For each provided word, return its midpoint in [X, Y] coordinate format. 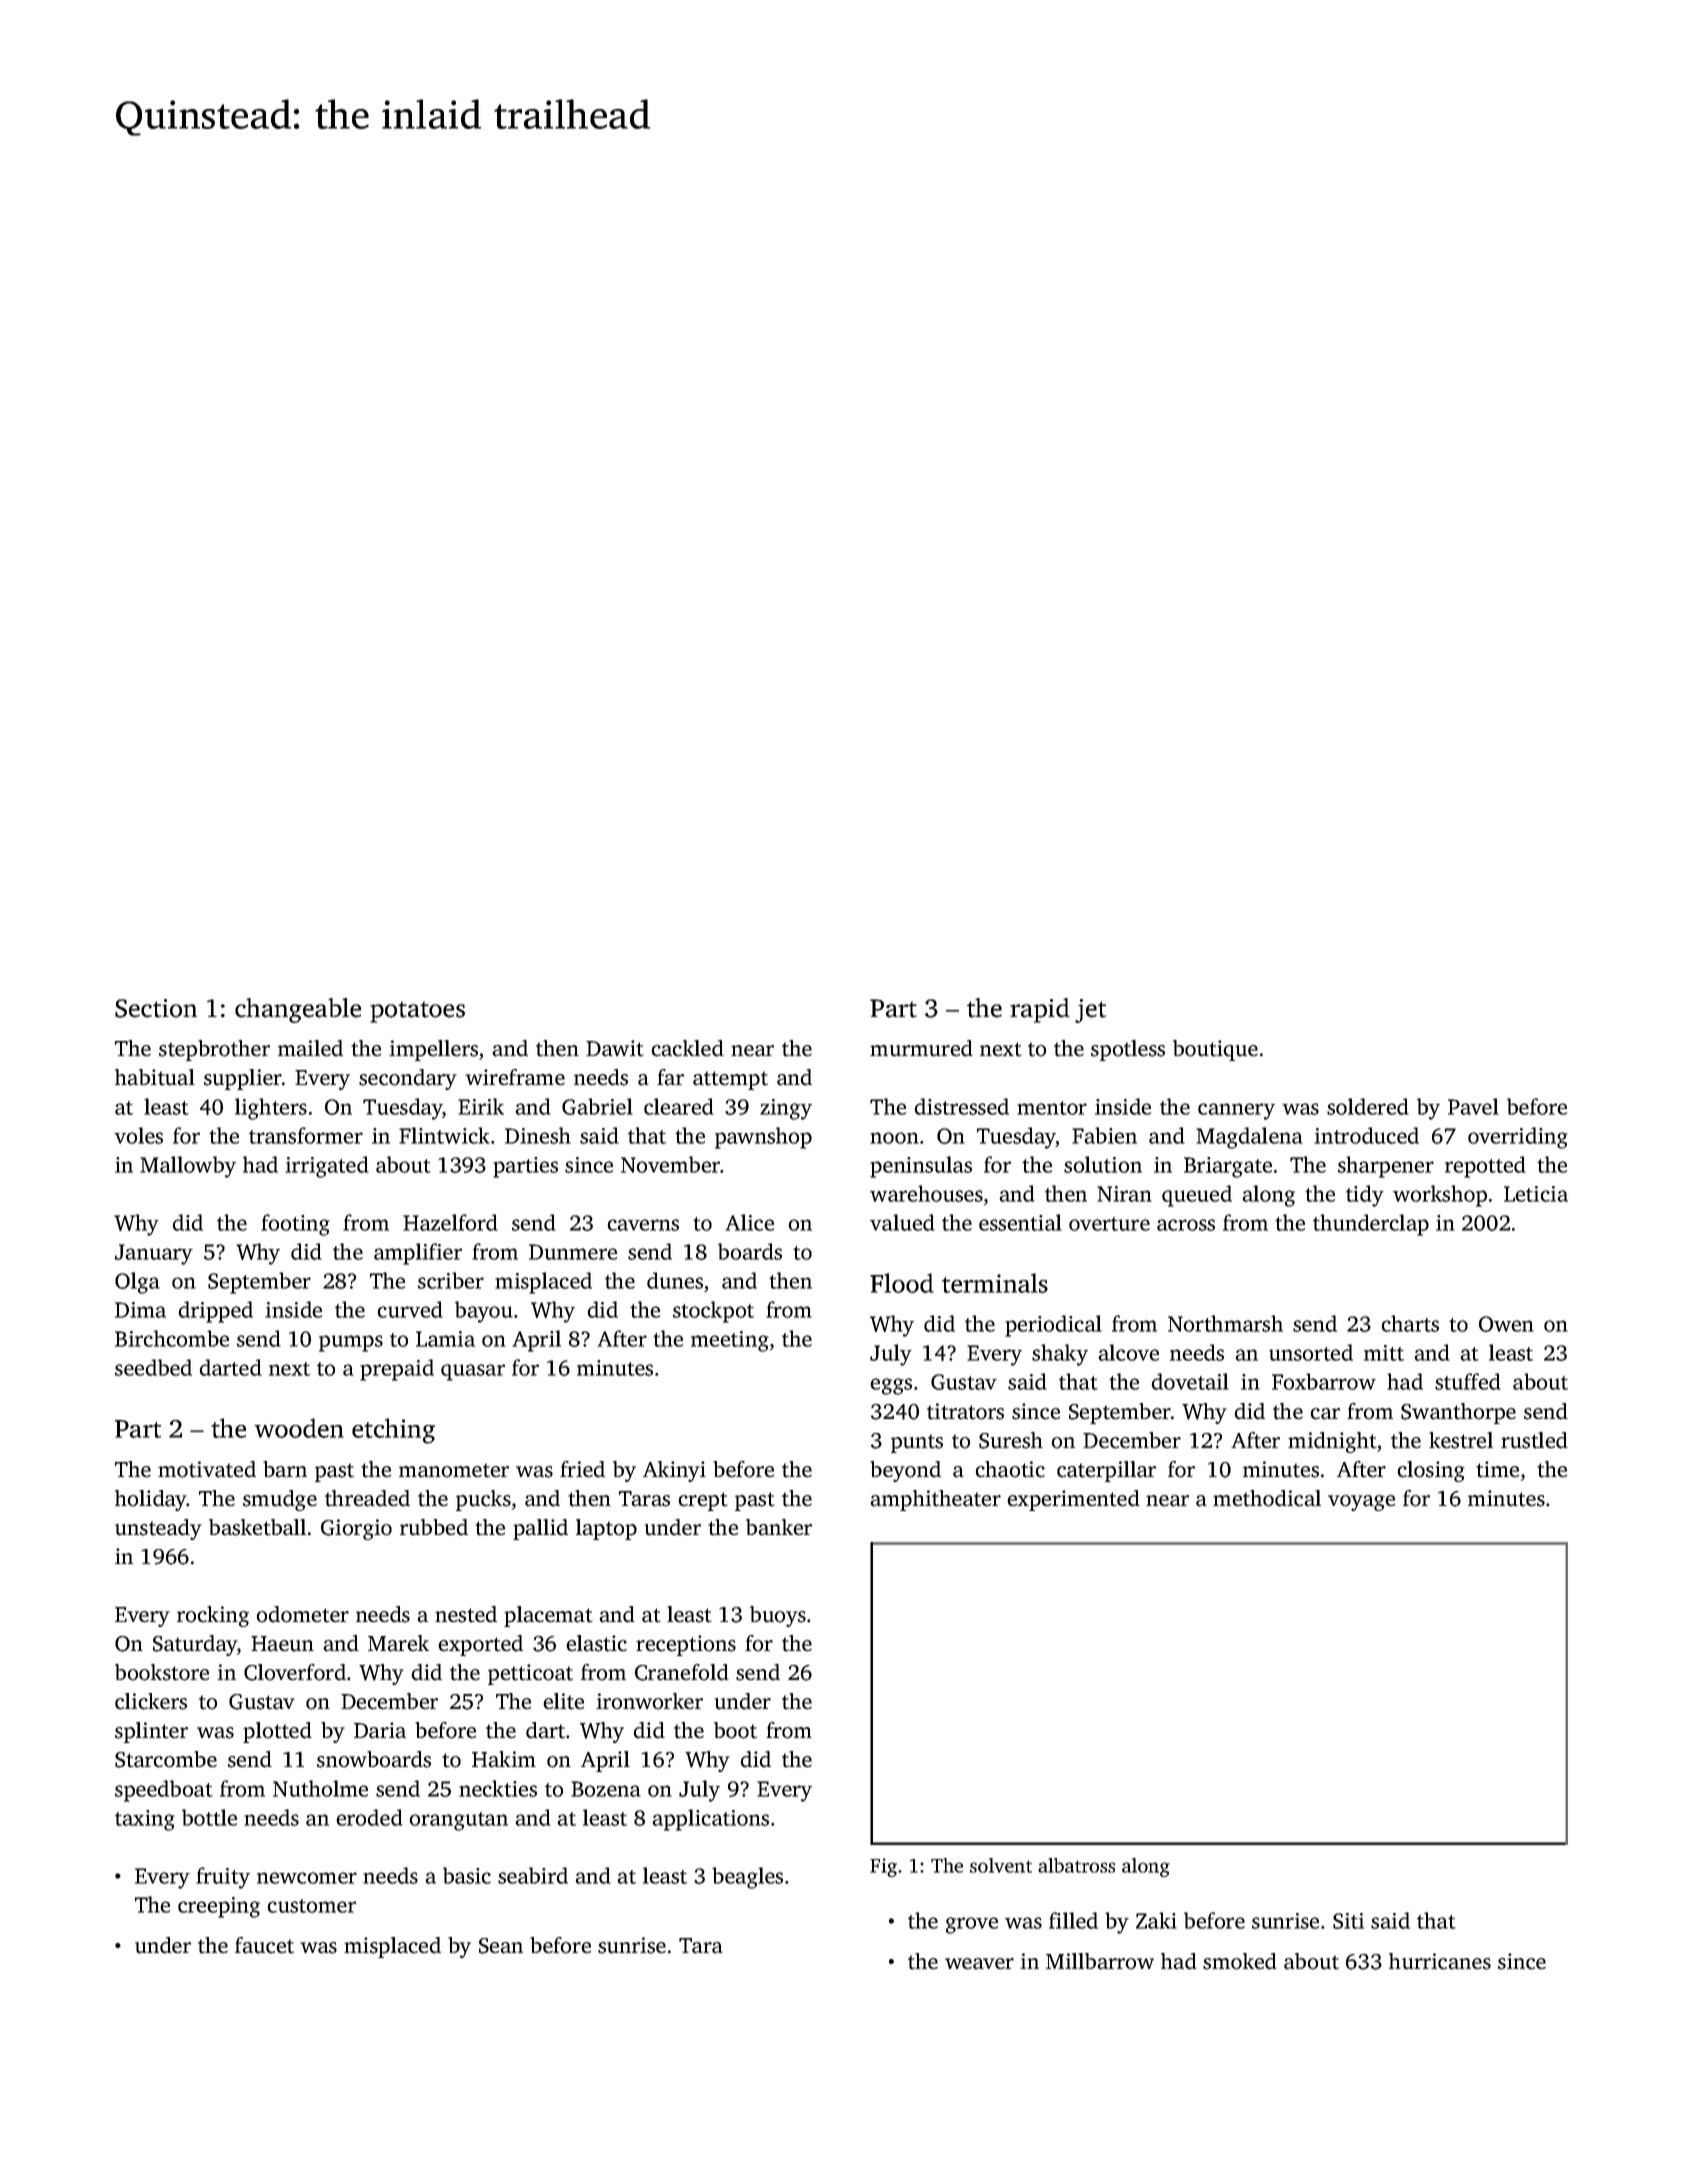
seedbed [153, 1367]
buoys [778, 1616]
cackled [687, 1048]
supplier [243, 1079]
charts [1410, 1323]
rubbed [434, 1527]
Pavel [1473, 1106]
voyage [1361, 1503]
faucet [264, 1945]
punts [917, 1443]
